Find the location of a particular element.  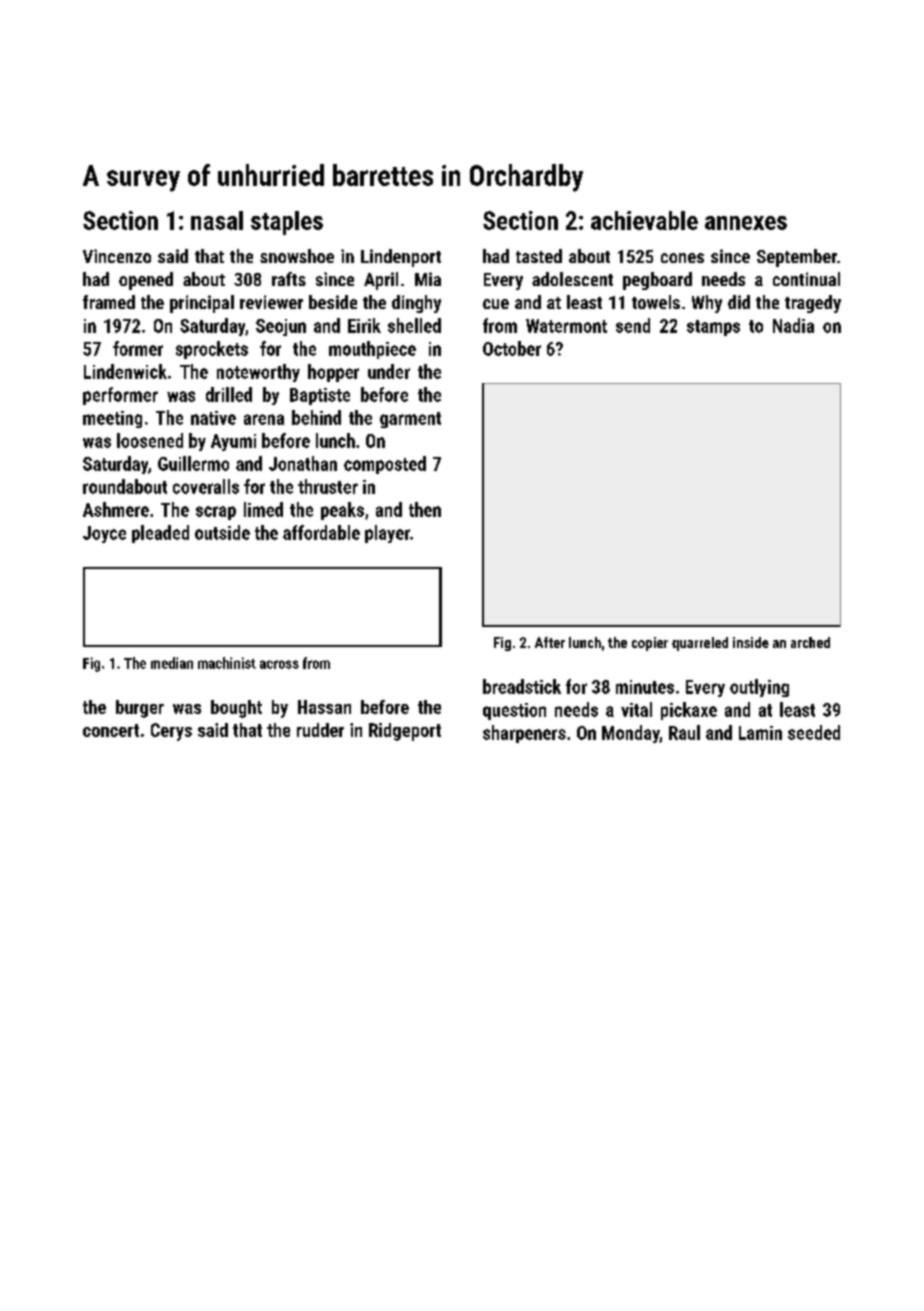

inside is located at coordinates (751, 642).
